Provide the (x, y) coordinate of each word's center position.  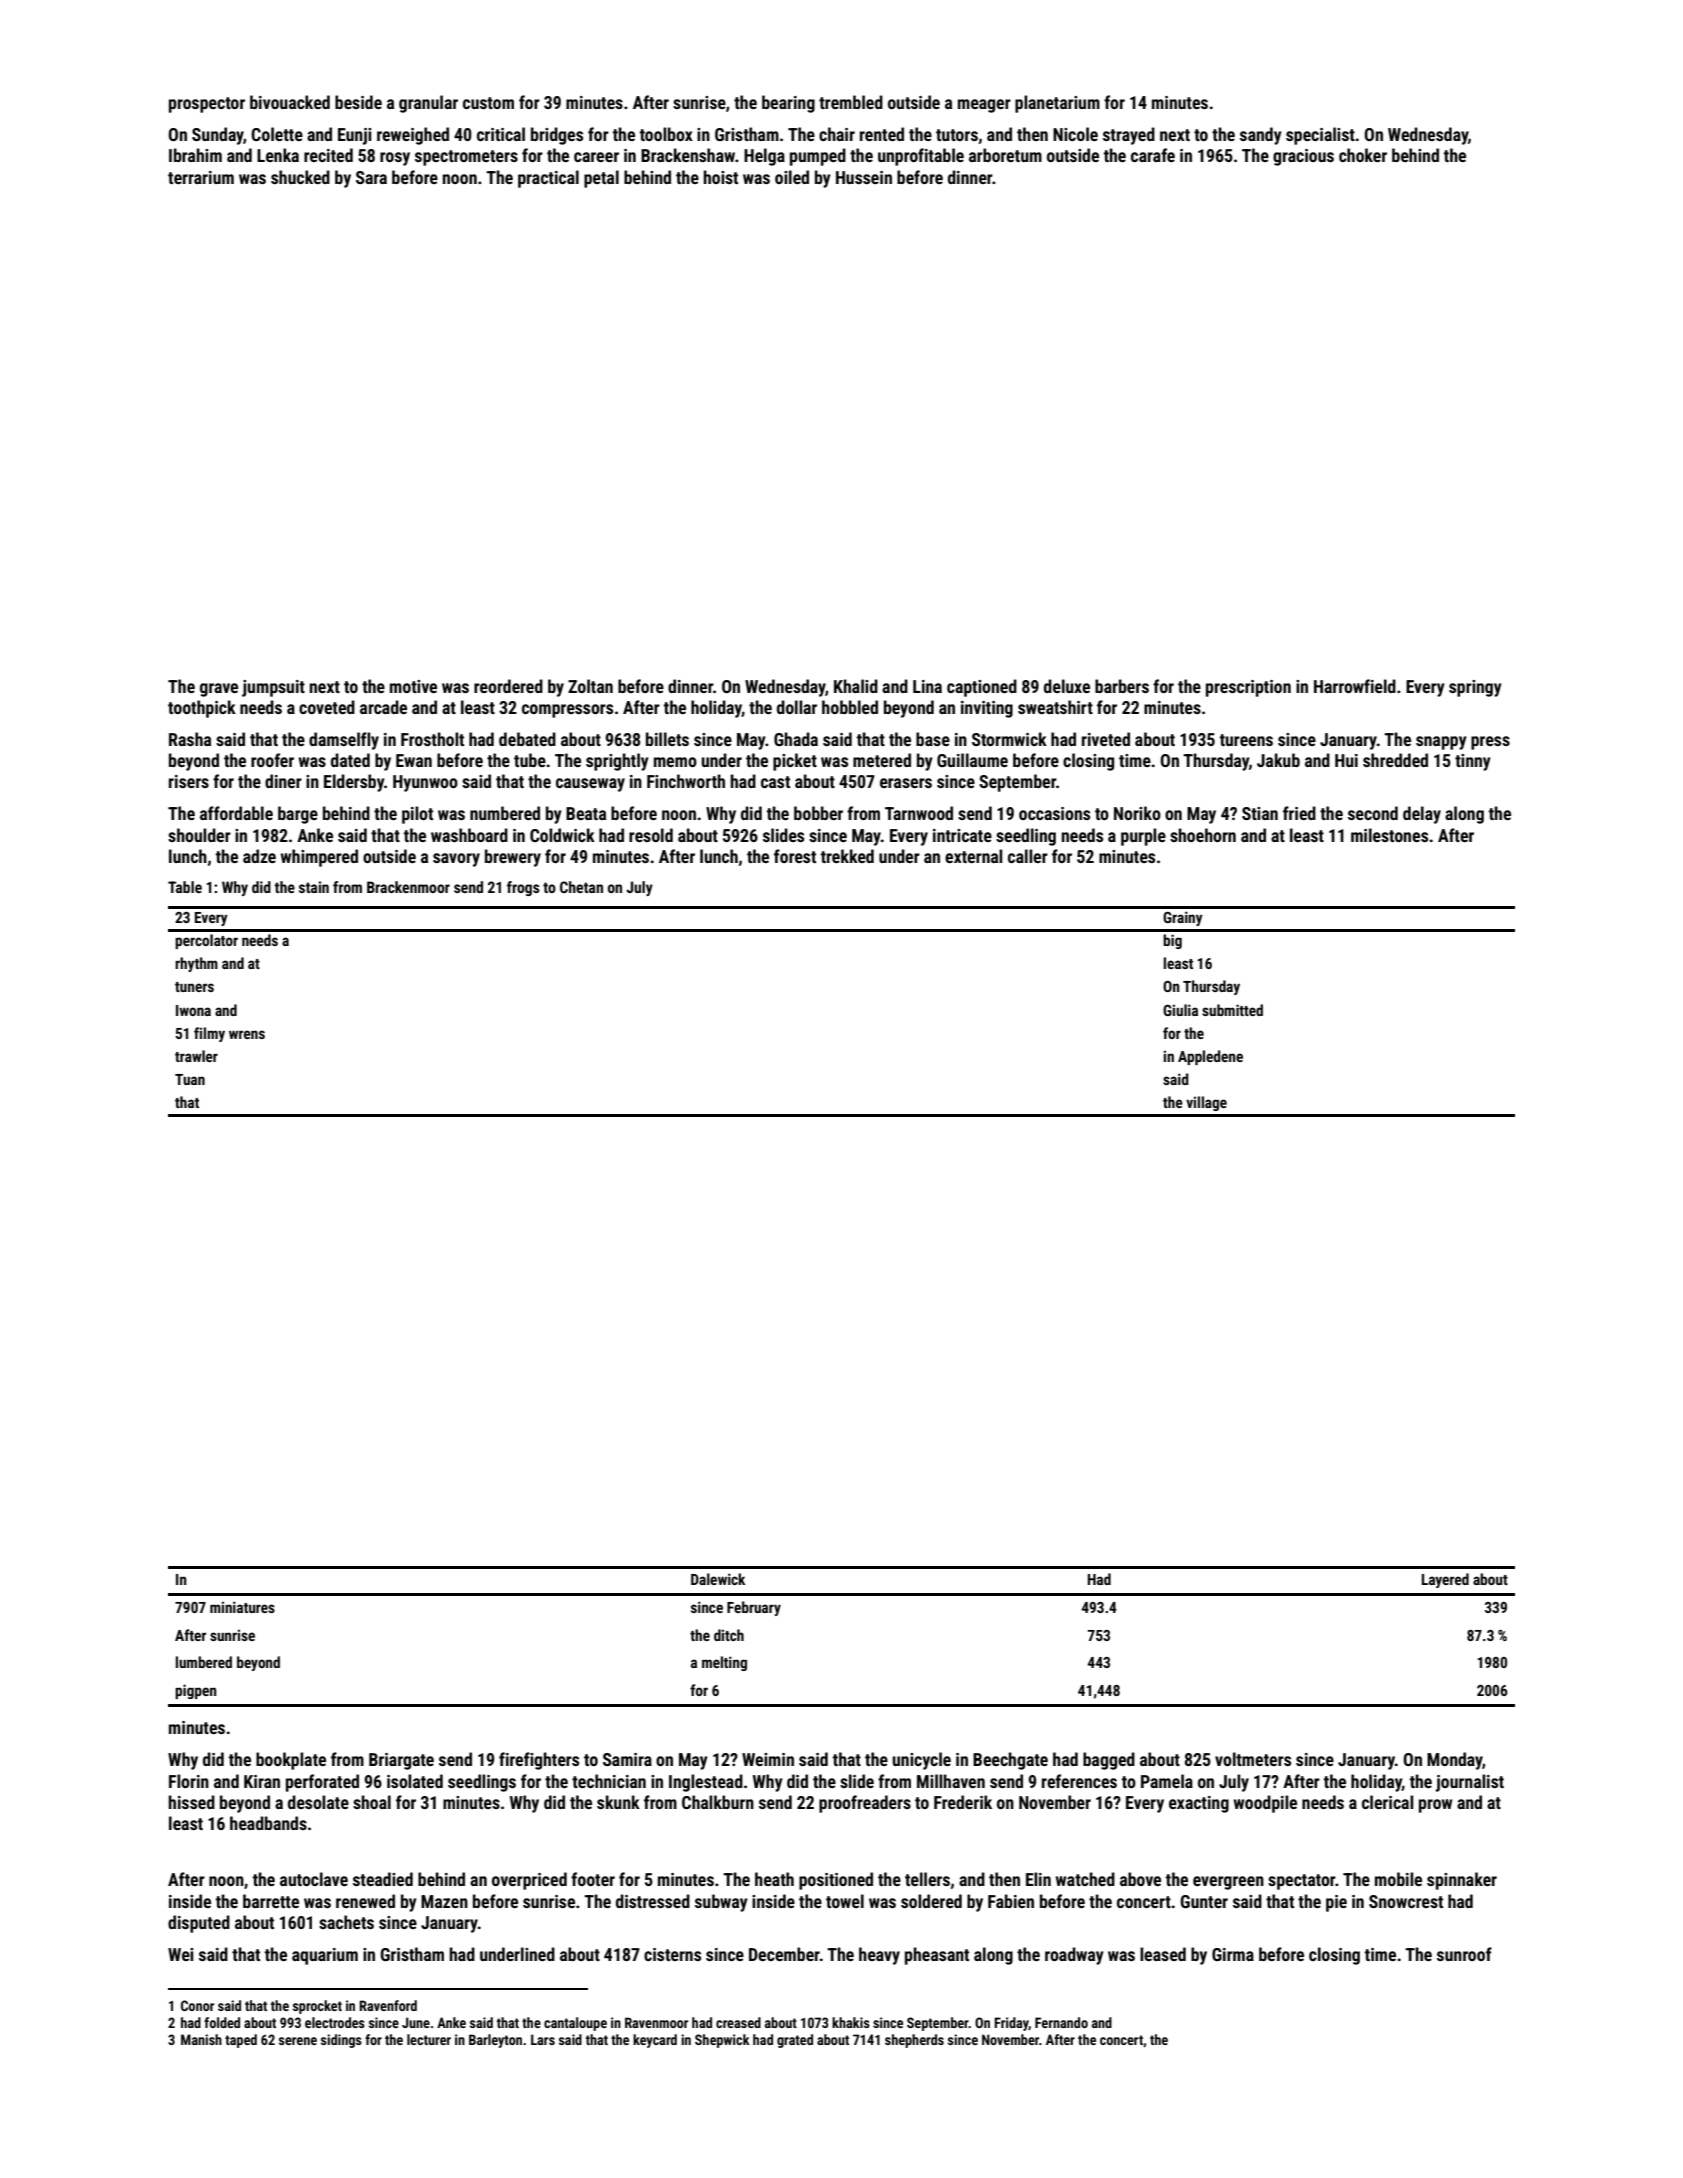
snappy (1441, 743)
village (1206, 1103)
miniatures (242, 1607)
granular (428, 104)
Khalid (856, 686)
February (754, 1608)
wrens (247, 1034)
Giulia (1180, 1010)
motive (413, 686)
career (596, 157)
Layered (1445, 1580)
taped (241, 2041)
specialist (1320, 136)
